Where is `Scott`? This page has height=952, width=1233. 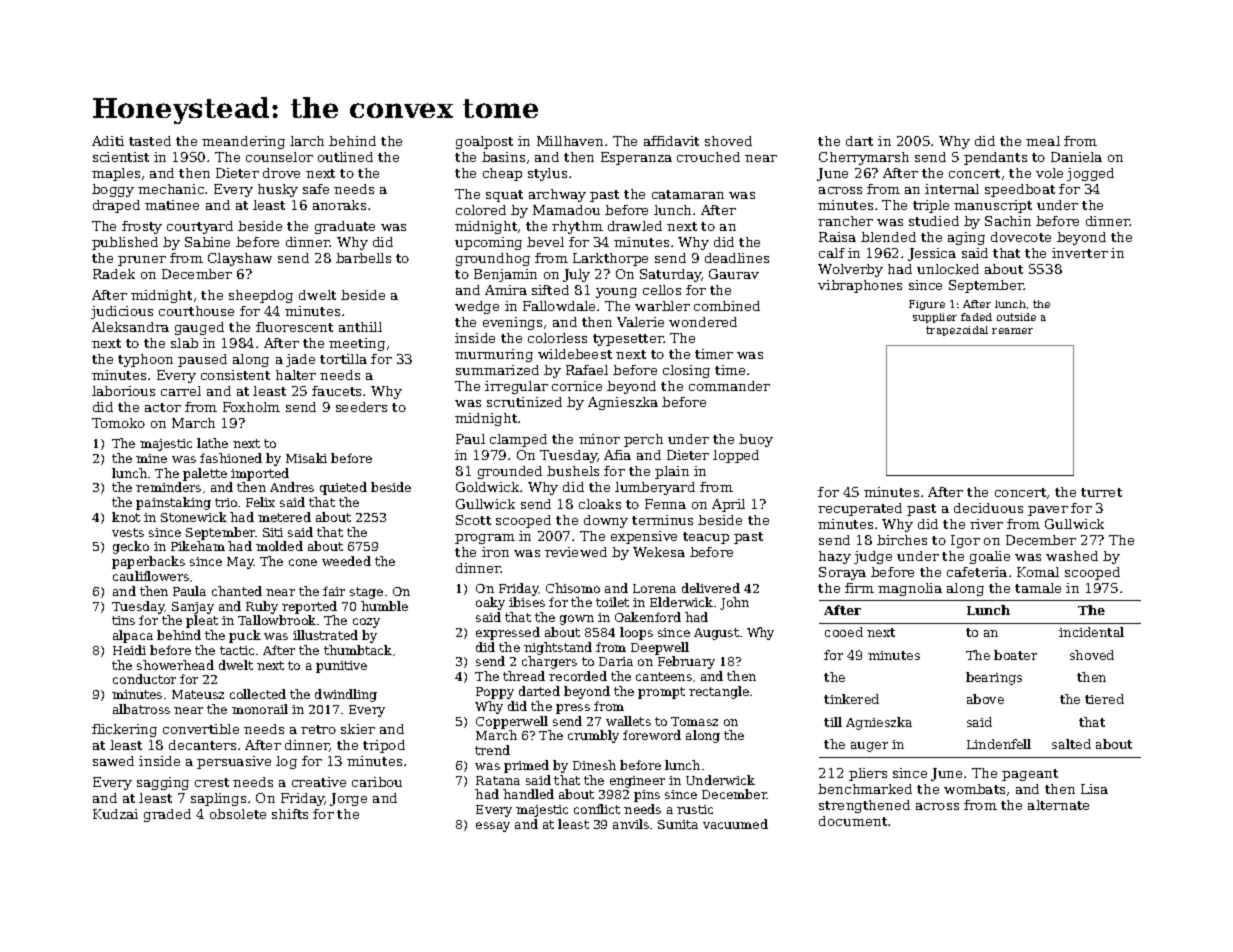
Scott is located at coordinates (473, 520).
